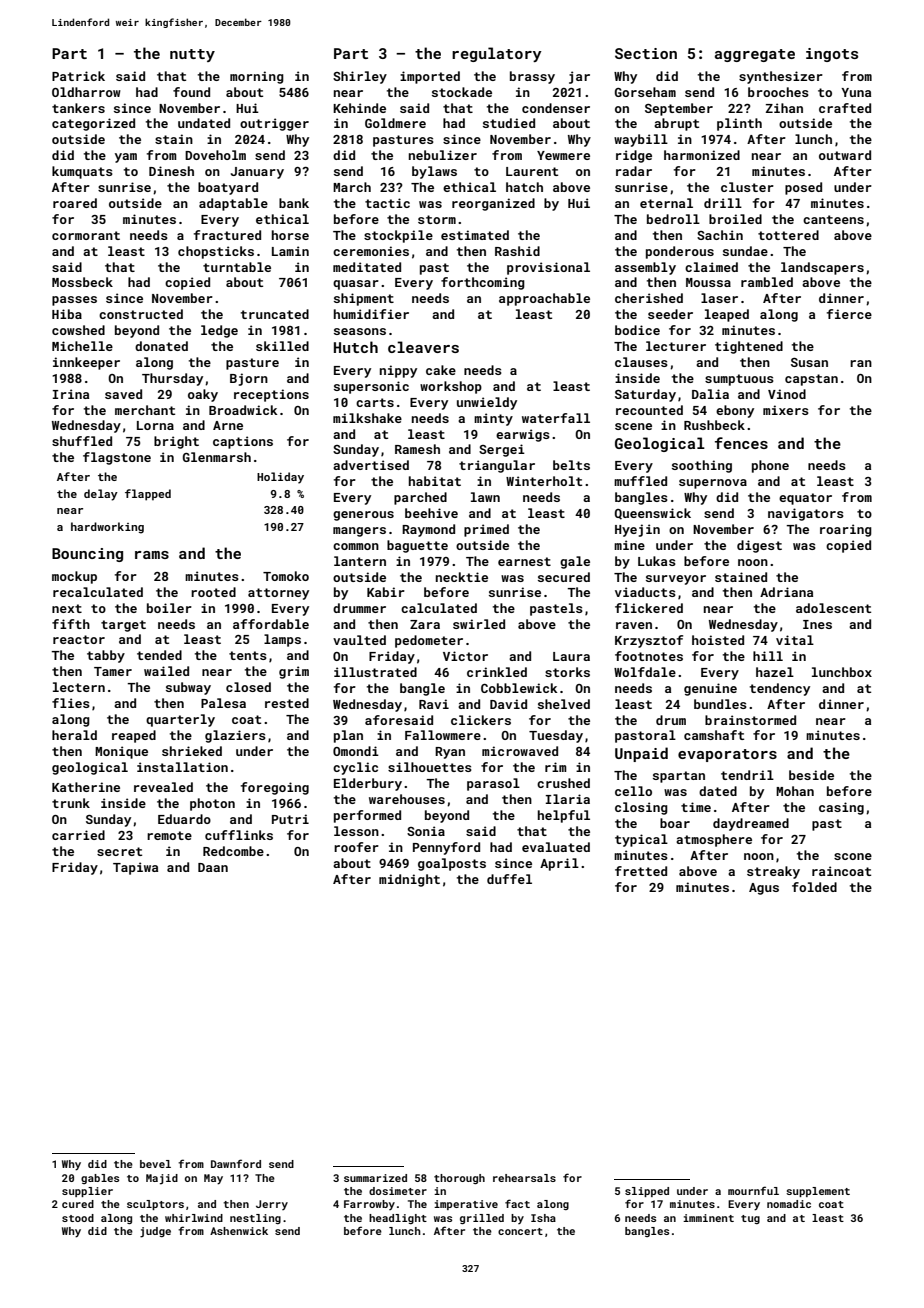 The image size is (924, 1308). I want to click on flies, so click(71, 703).
